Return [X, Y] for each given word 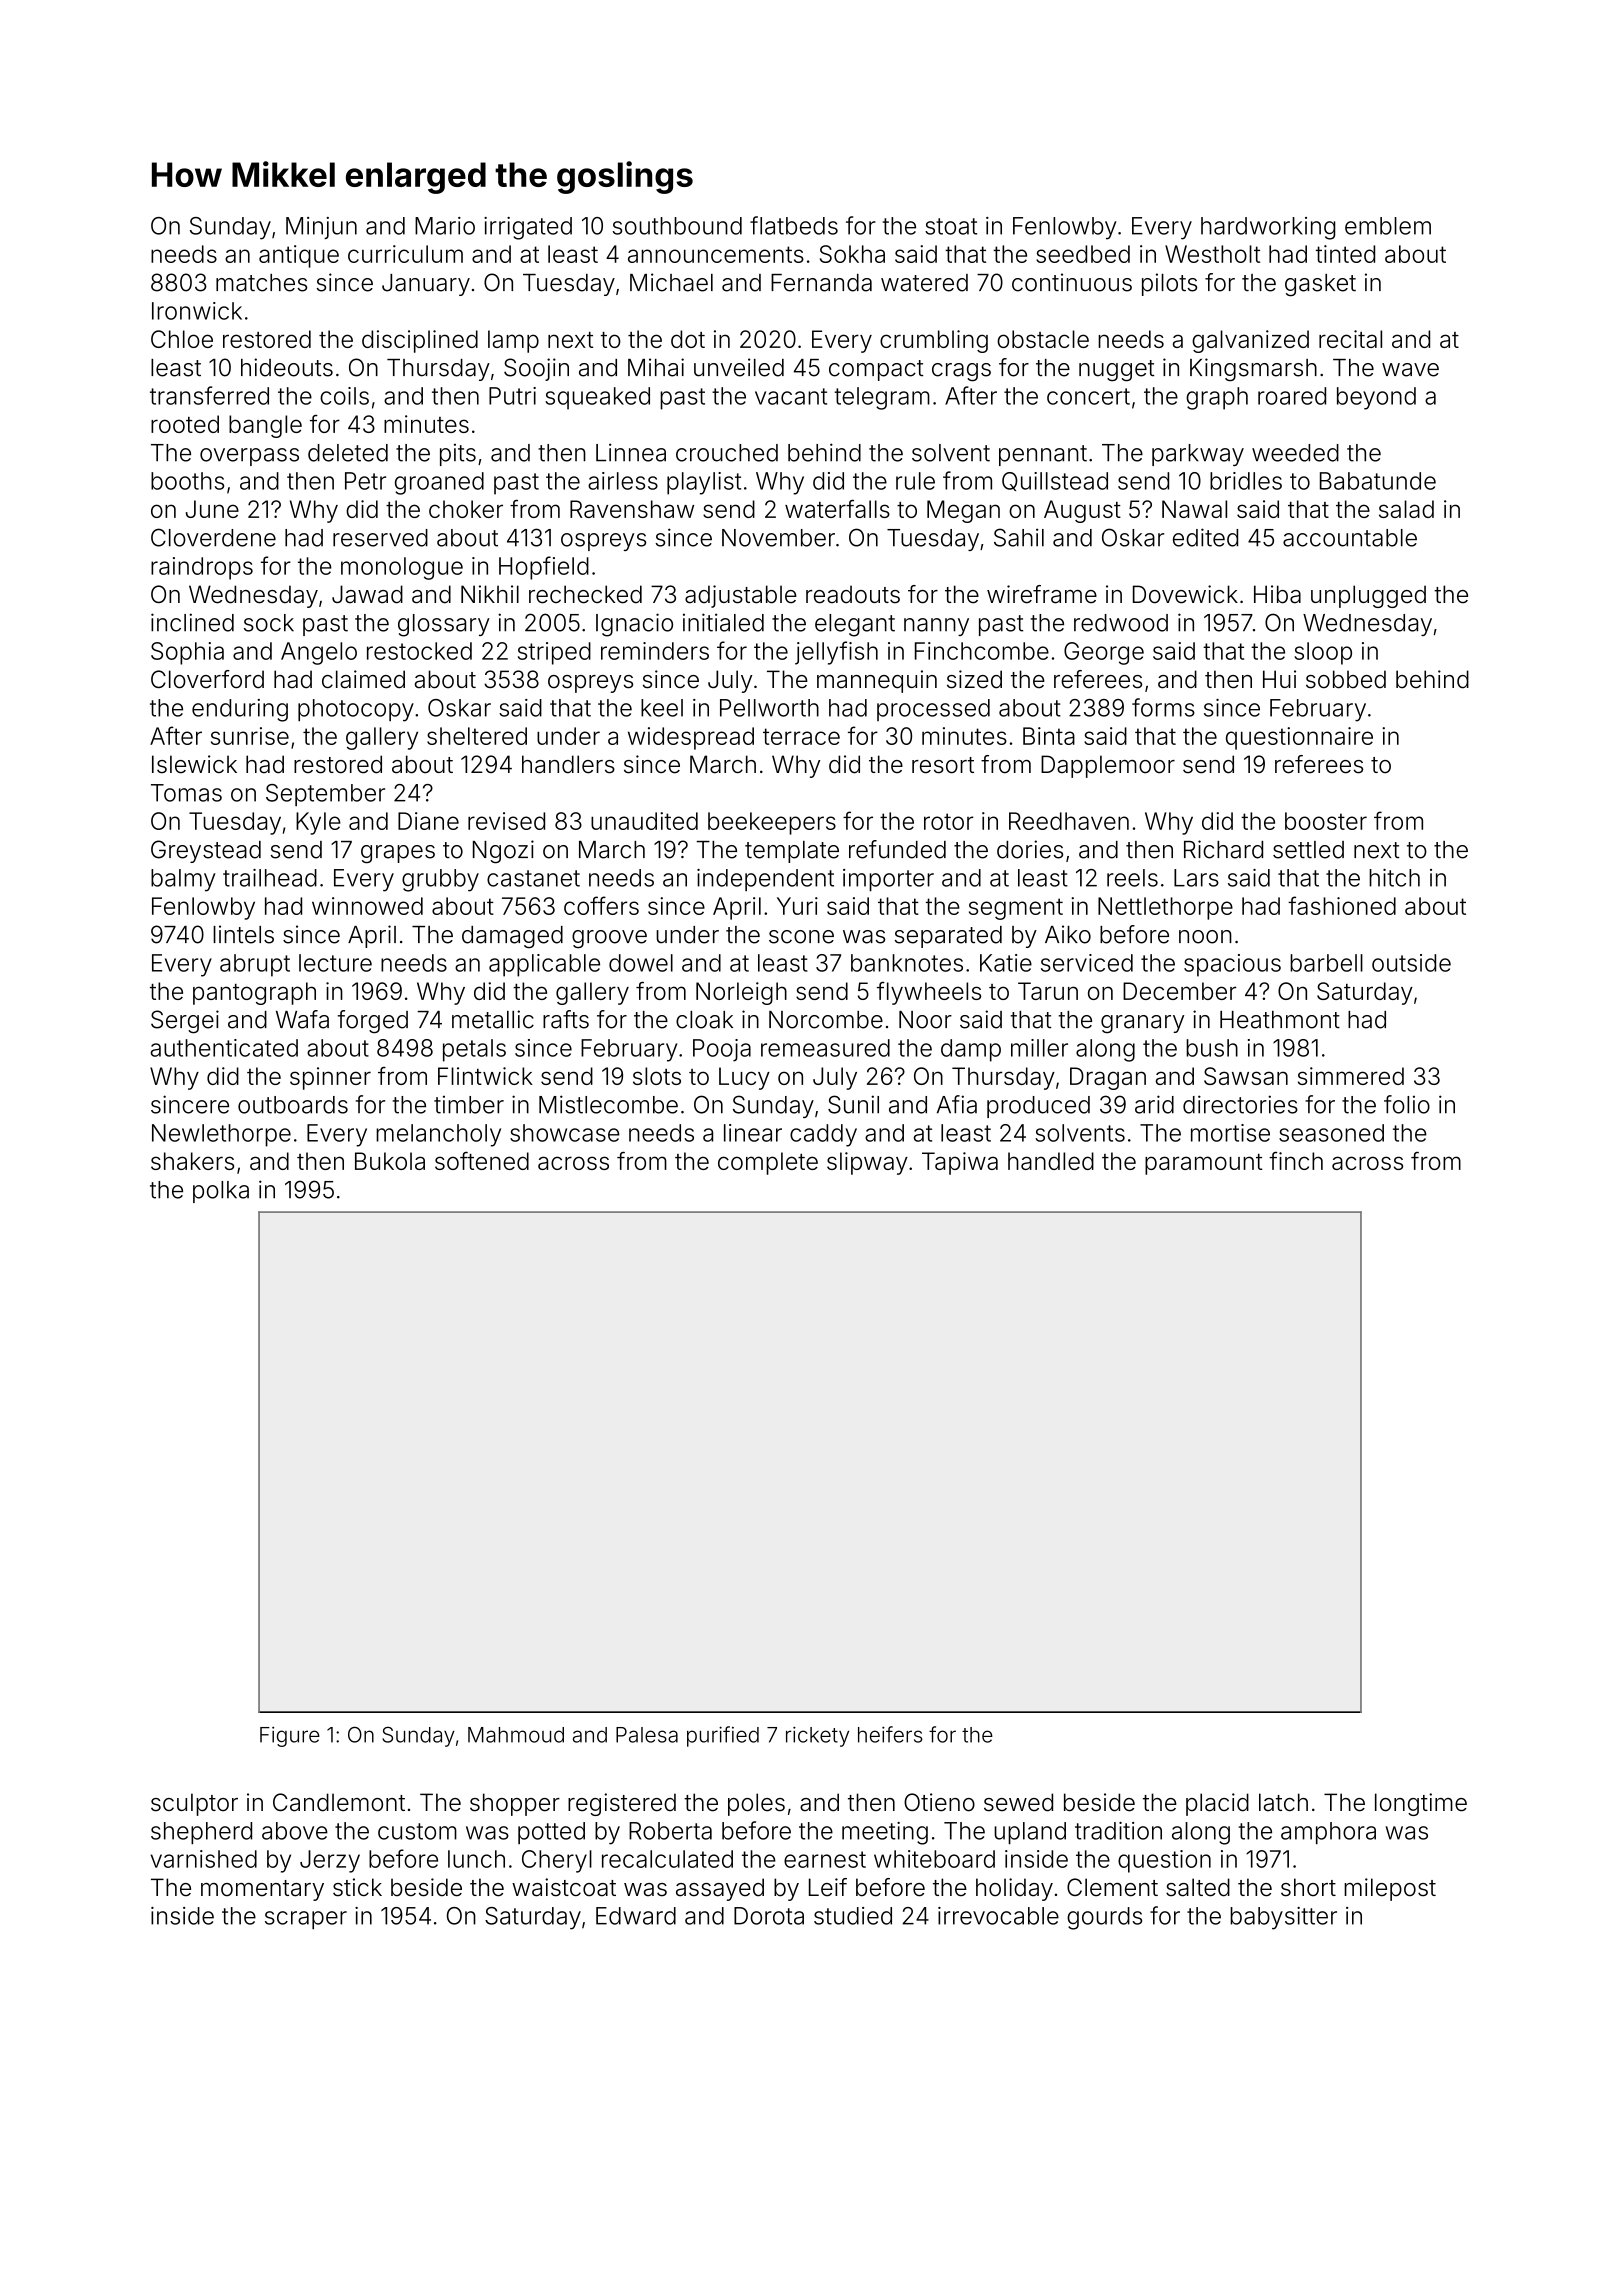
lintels [243, 934]
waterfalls [837, 509]
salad [1406, 509]
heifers [890, 1734]
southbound [677, 226]
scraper [306, 1920]
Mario [445, 226]
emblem [1388, 226]
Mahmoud [516, 1735]
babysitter [1283, 1918]
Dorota [769, 1916]
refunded [897, 849]
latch [1283, 1802]
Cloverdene [213, 537]
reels [1132, 878]
